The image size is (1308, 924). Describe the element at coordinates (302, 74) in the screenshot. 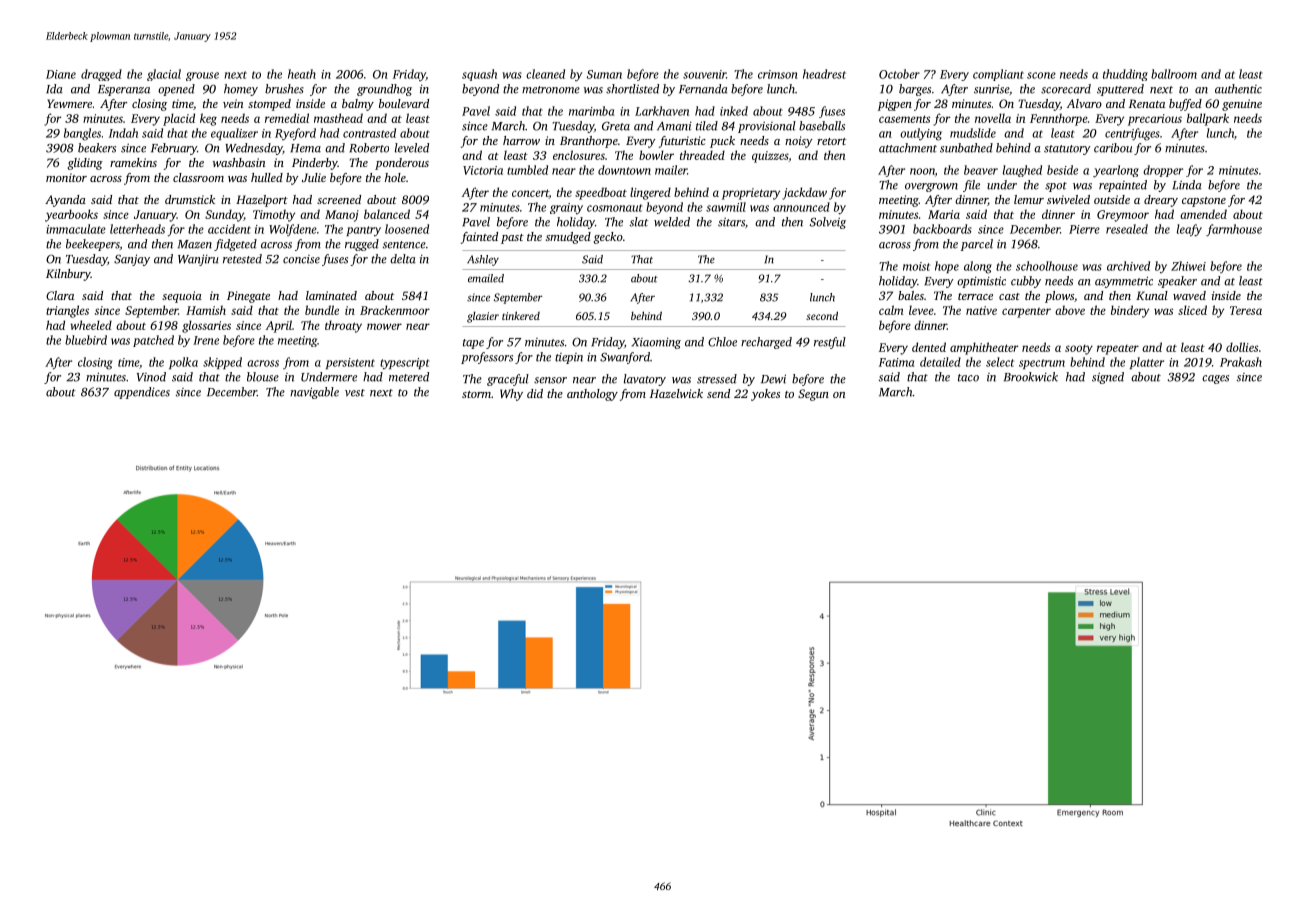

I see `heath` at that location.
